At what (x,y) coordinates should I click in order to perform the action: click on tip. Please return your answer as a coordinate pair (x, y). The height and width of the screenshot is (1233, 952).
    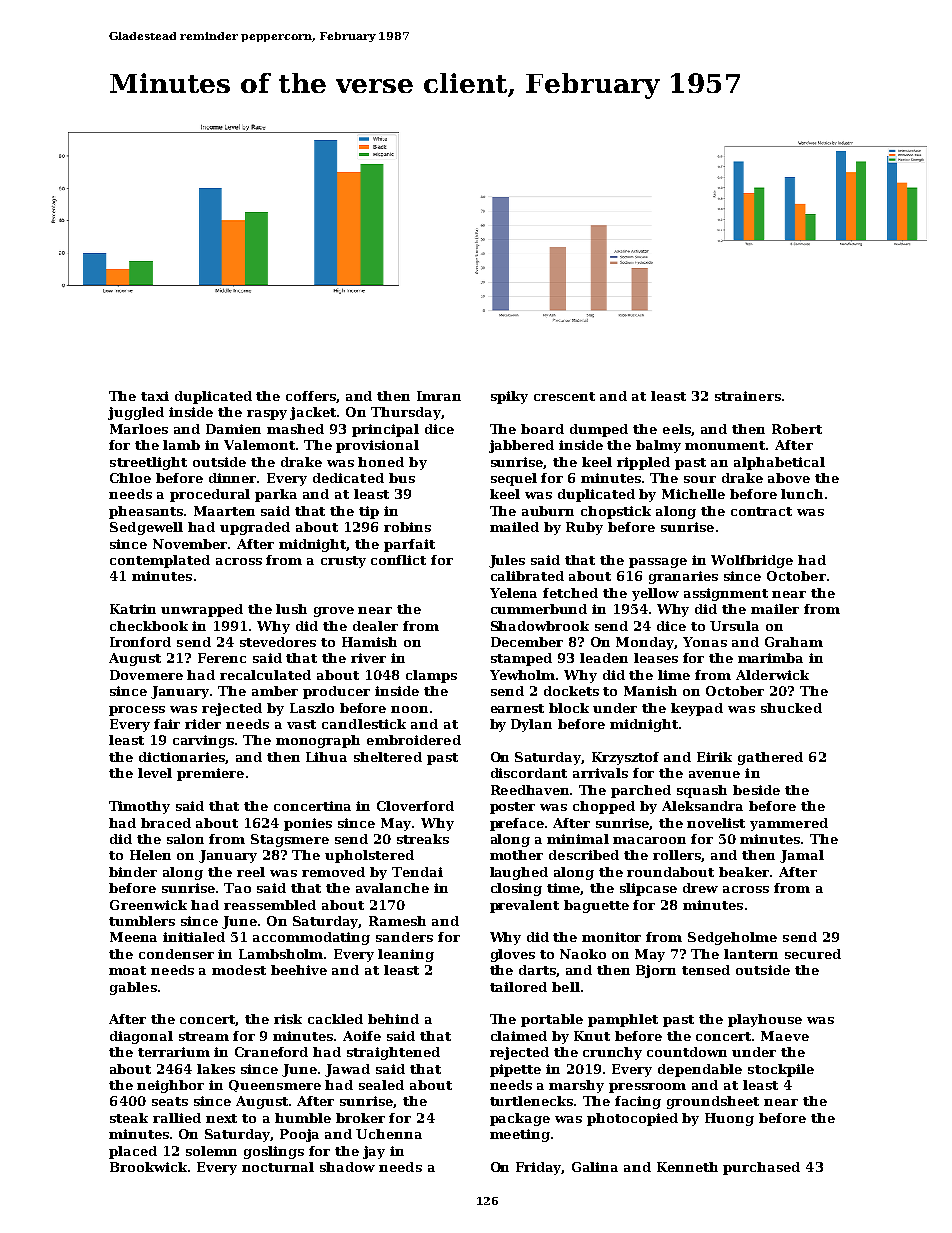
    Looking at the image, I should click on (369, 512).
